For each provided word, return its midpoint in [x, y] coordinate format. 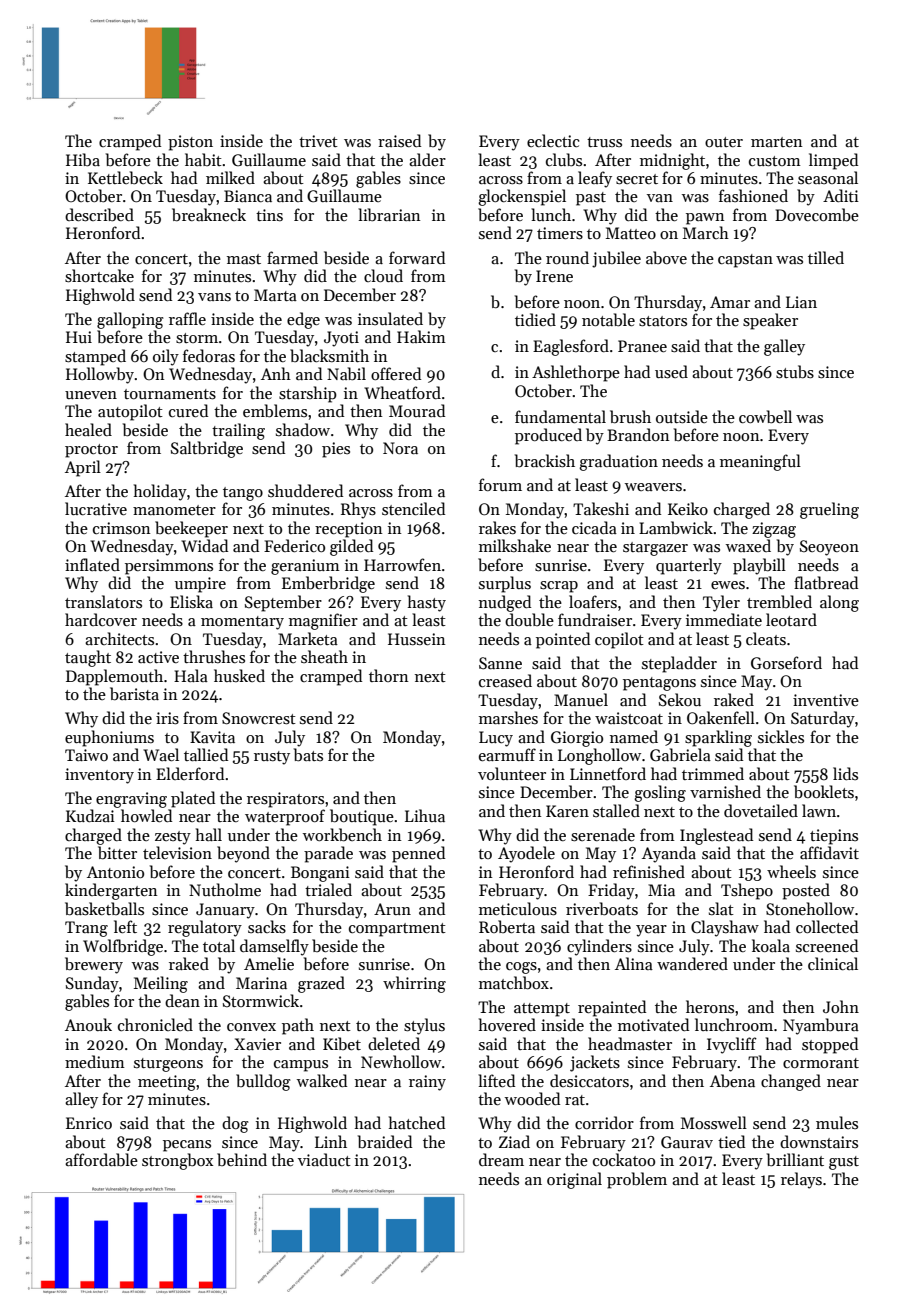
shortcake [99, 276]
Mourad [417, 410]
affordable [101, 1159]
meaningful [760, 462]
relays [801, 1180]
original [574, 1180]
